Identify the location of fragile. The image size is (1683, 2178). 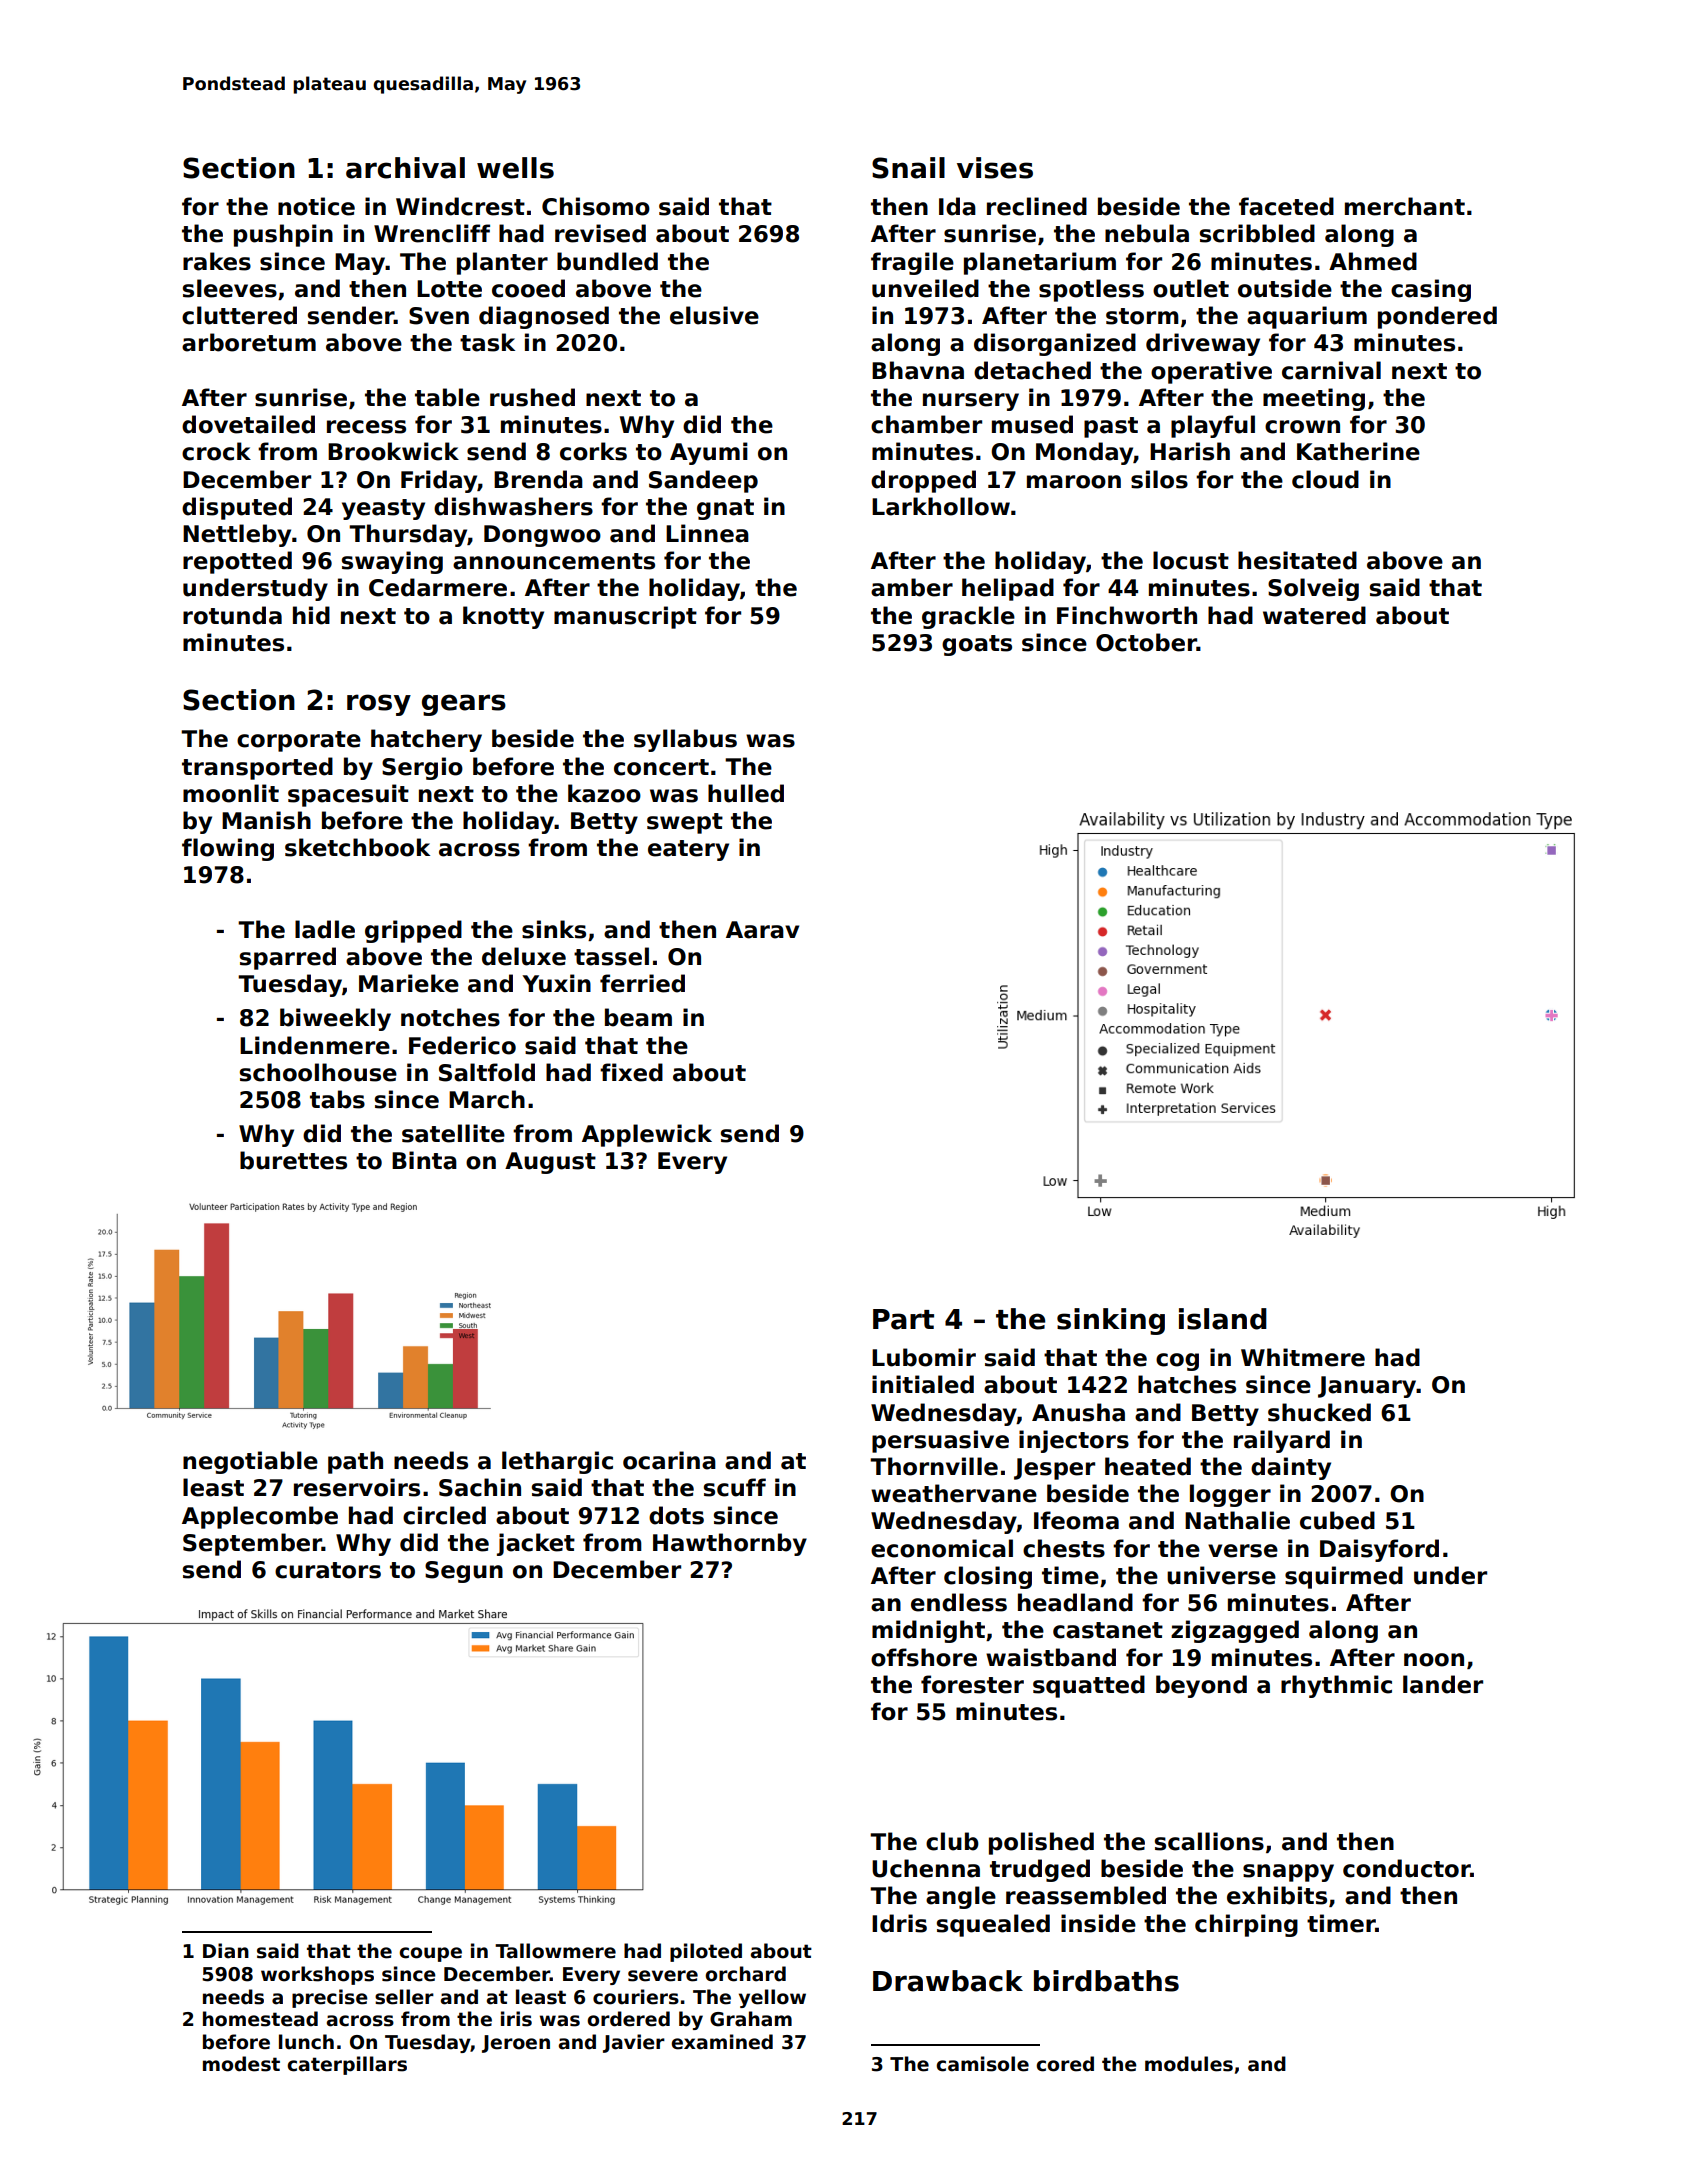
(912, 263).
